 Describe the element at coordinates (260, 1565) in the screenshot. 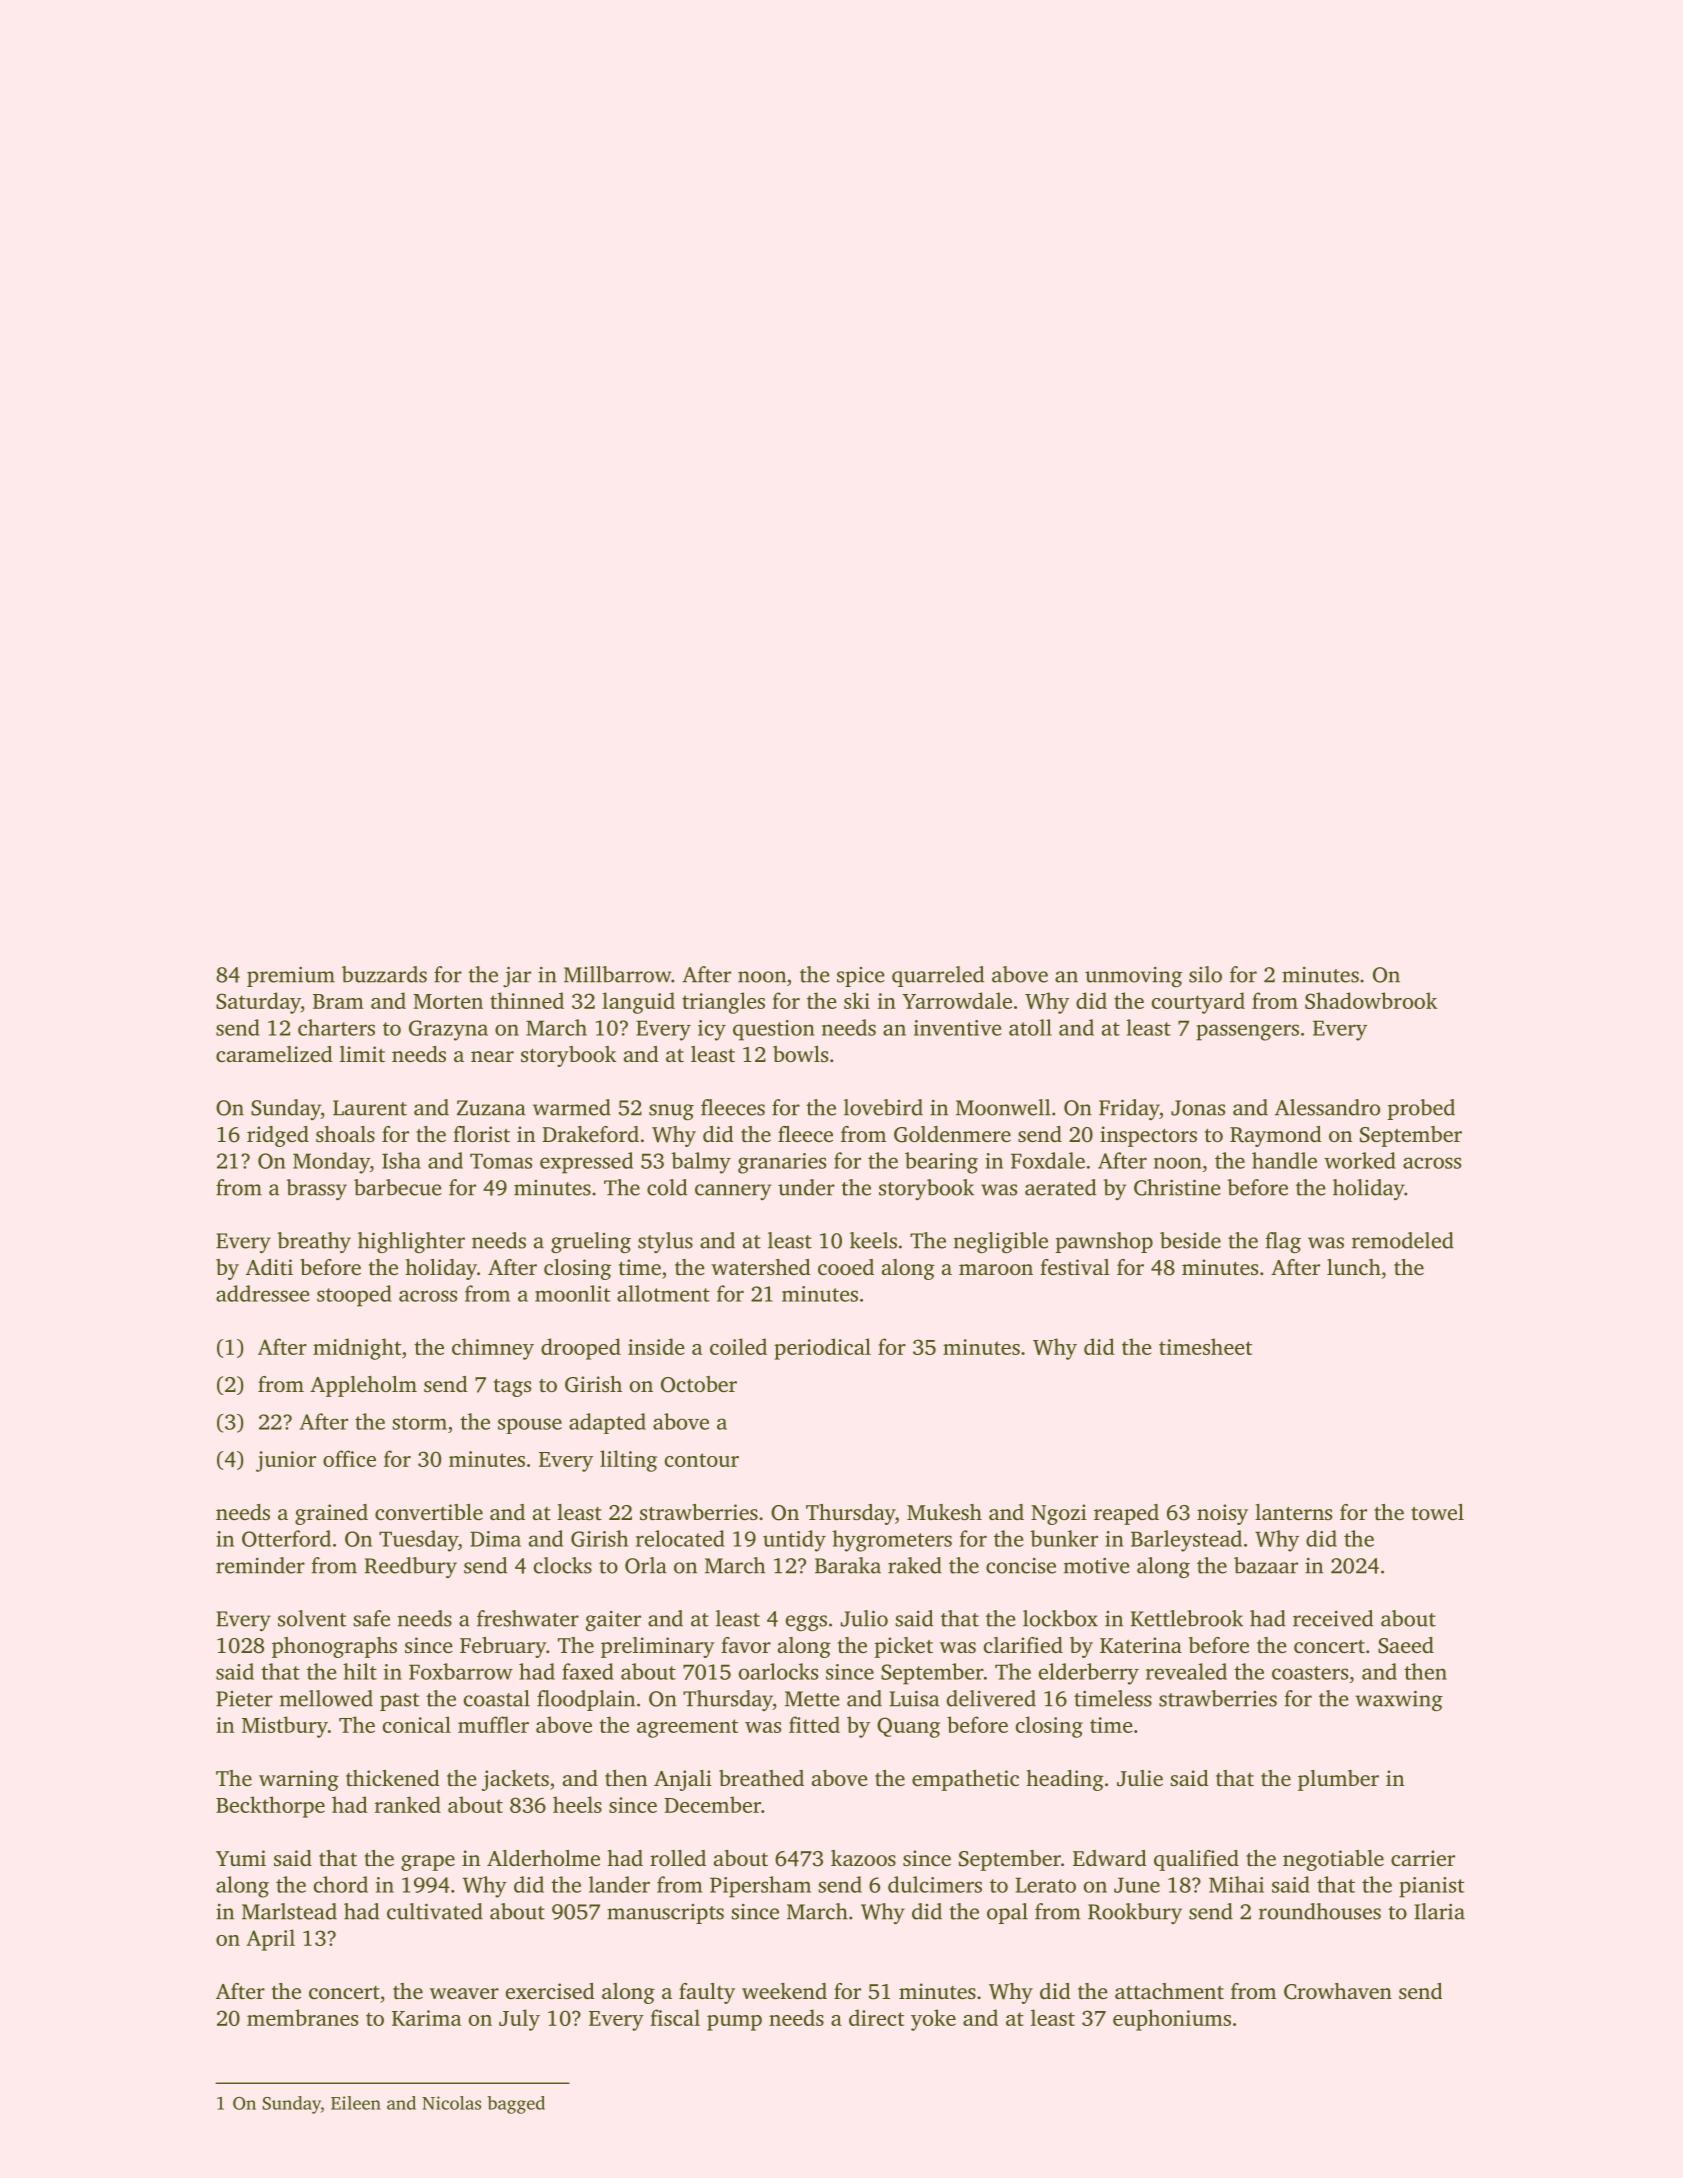

I see `reminder` at that location.
